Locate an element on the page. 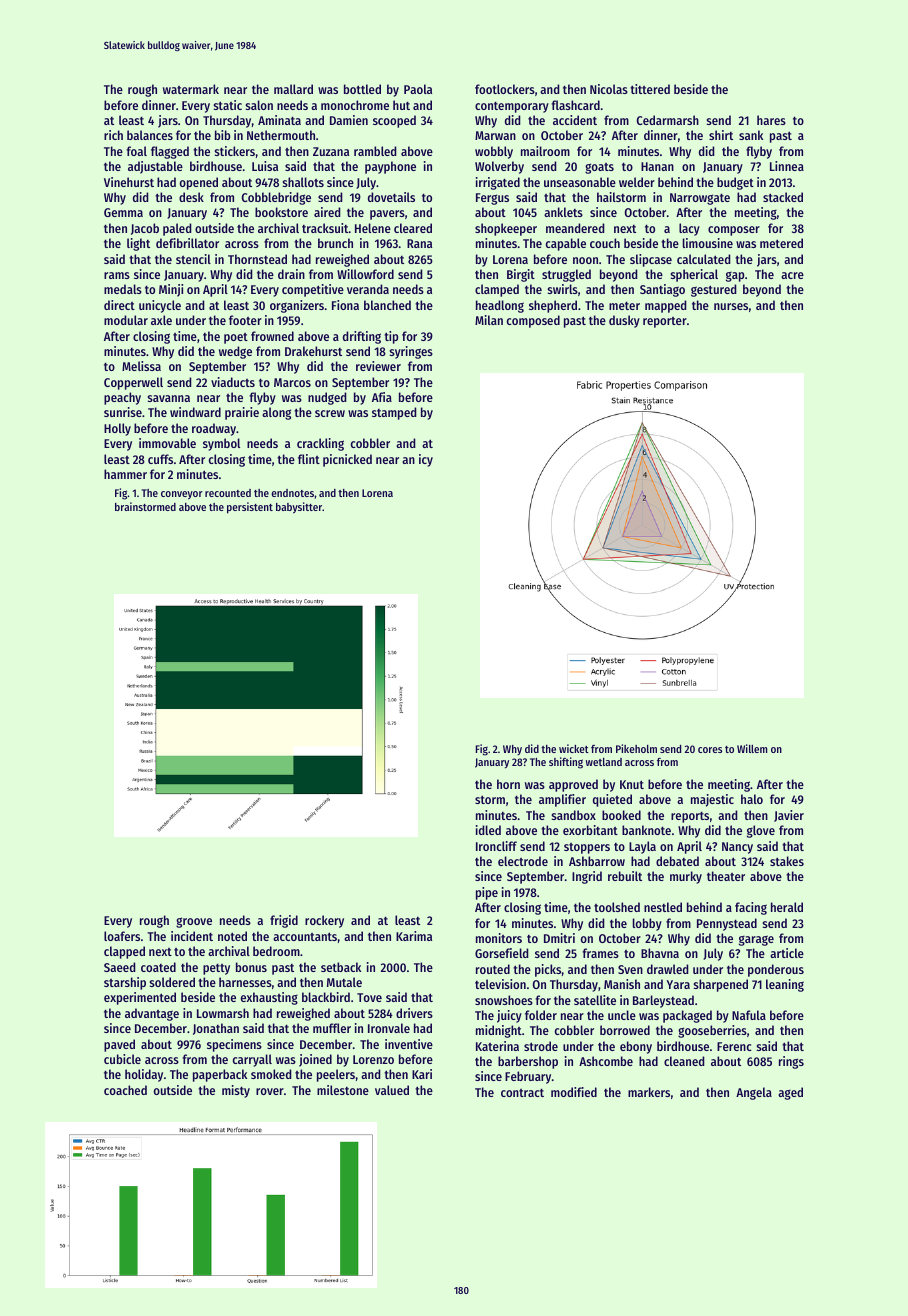 The width and height of the document is (908, 1316). Pikeholm is located at coordinates (636, 748).
